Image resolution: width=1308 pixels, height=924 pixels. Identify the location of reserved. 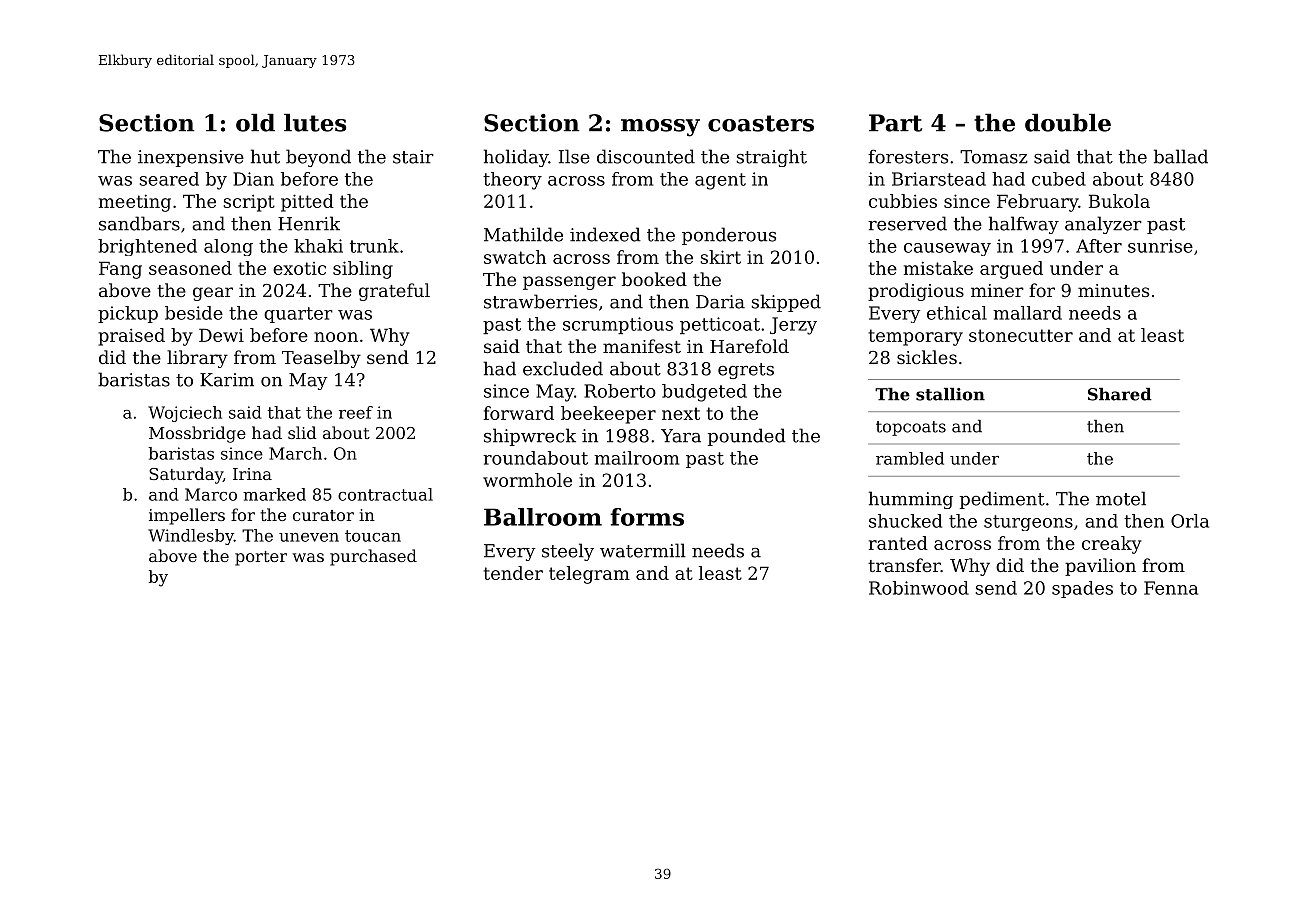
(907, 223).
